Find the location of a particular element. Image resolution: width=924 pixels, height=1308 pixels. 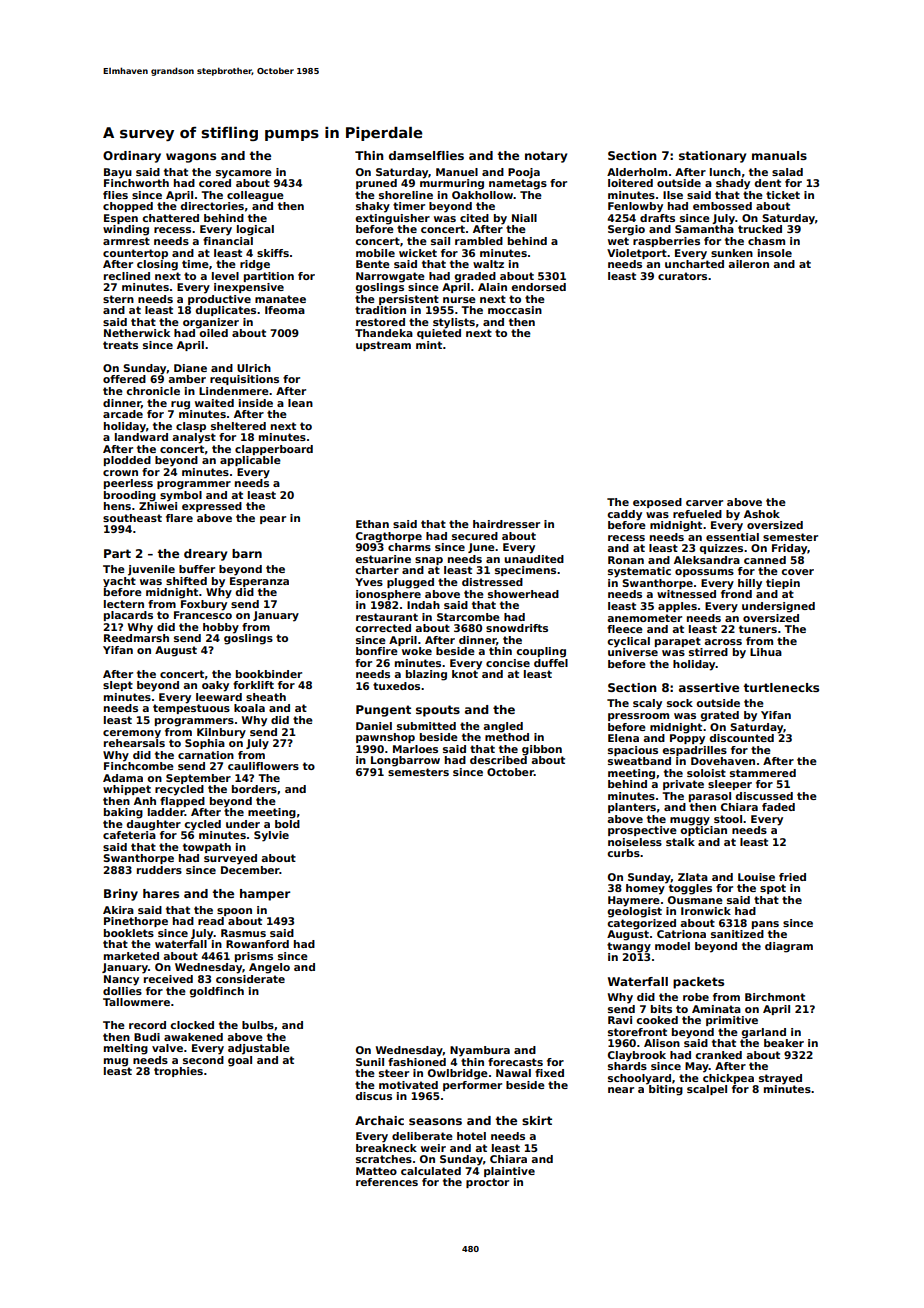

references is located at coordinates (387, 1182).
